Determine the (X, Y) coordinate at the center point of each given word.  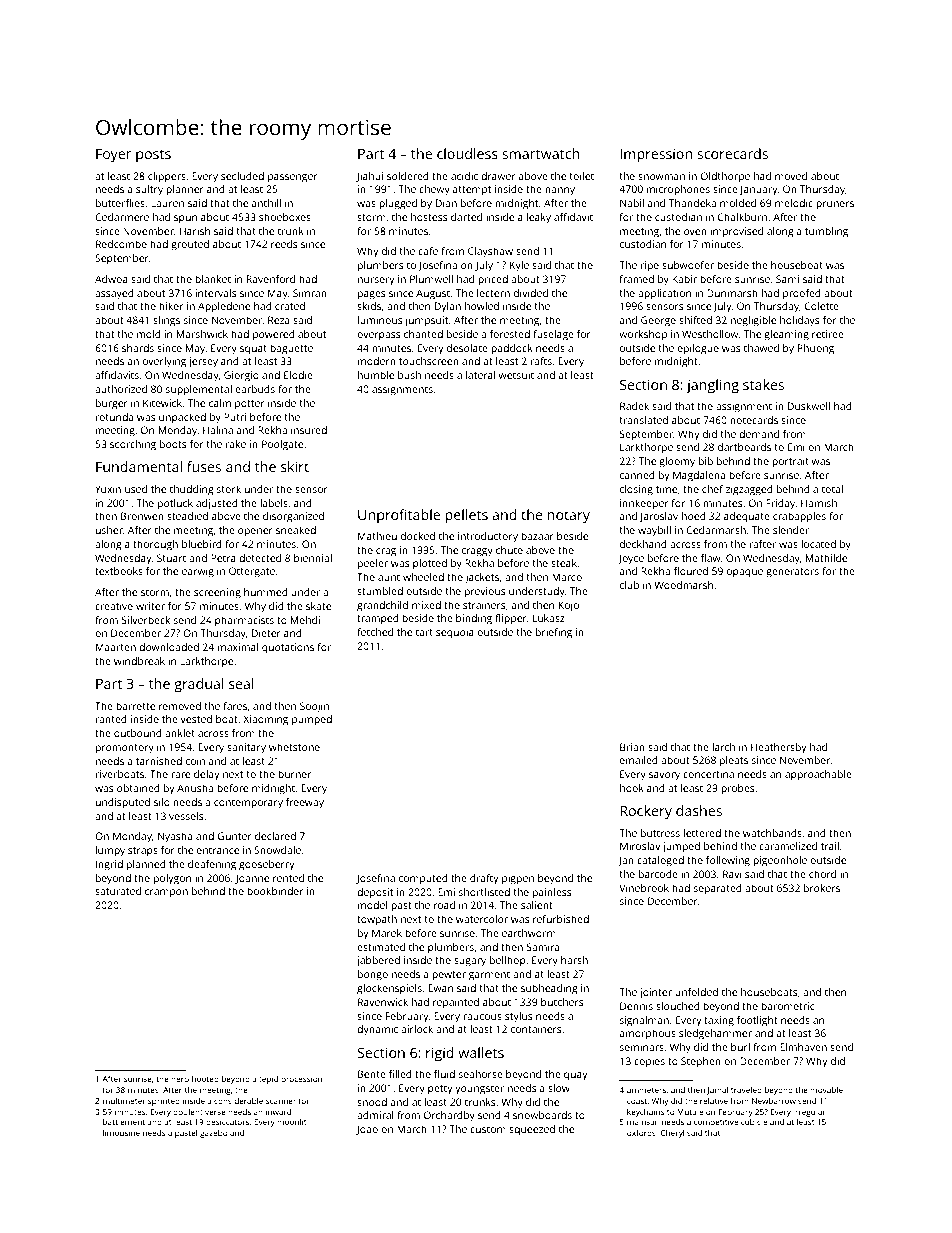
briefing (554, 633)
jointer (655, 993)
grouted (190, 245)
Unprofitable (399, 516)
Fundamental (139, 466)
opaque (745, 573)
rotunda (114, 417)
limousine (121, 1133)
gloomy (677, 462)
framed (636, 279)
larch (723, 747)
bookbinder (275, 891)
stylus (518, 1017)
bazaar (537, 536)
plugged (398, 204)
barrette (135, 706)
